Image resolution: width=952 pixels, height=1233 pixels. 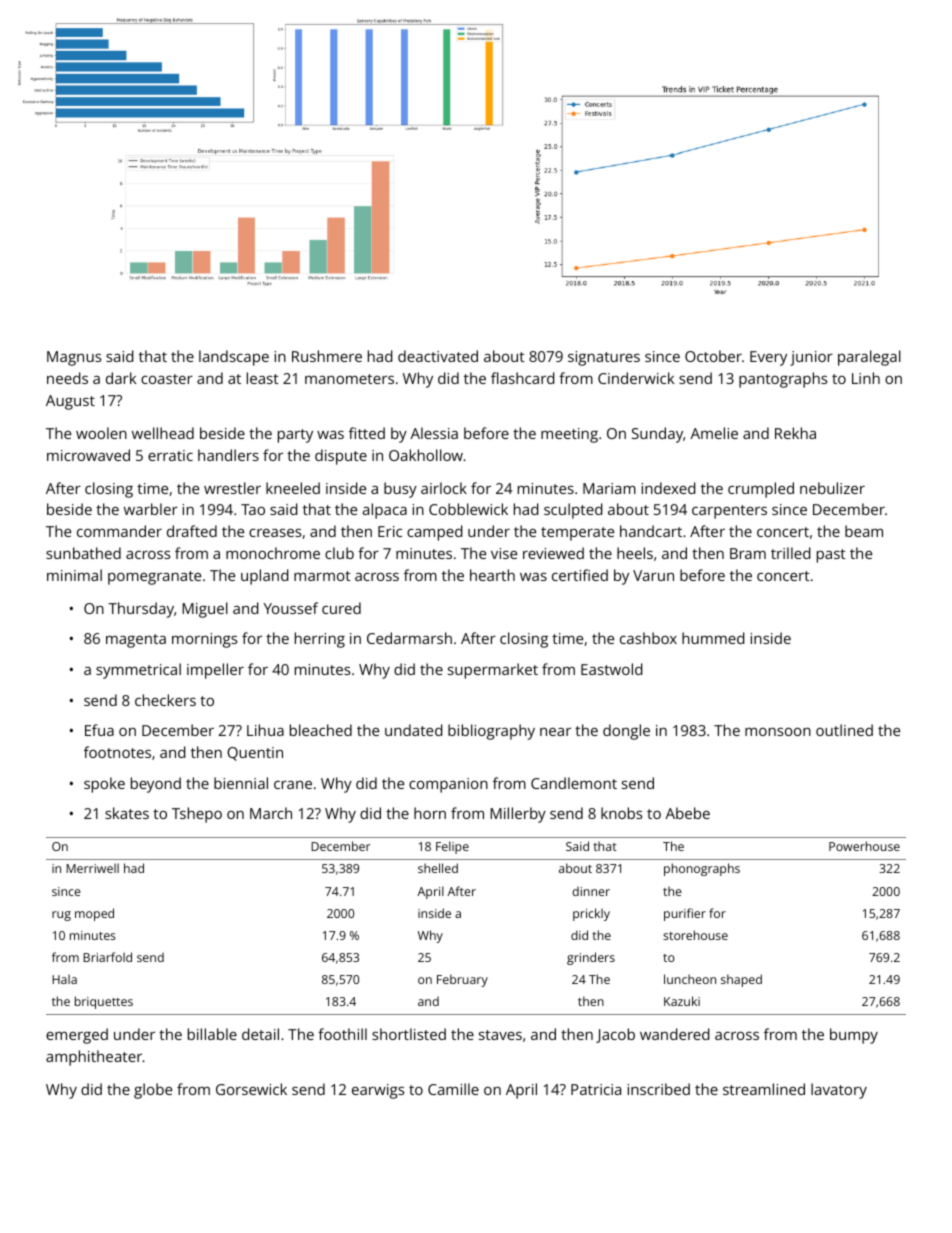 What do you see at coordinates (205, 610) in the image?
I see `Miguel` at bounding box center [205, 610].
